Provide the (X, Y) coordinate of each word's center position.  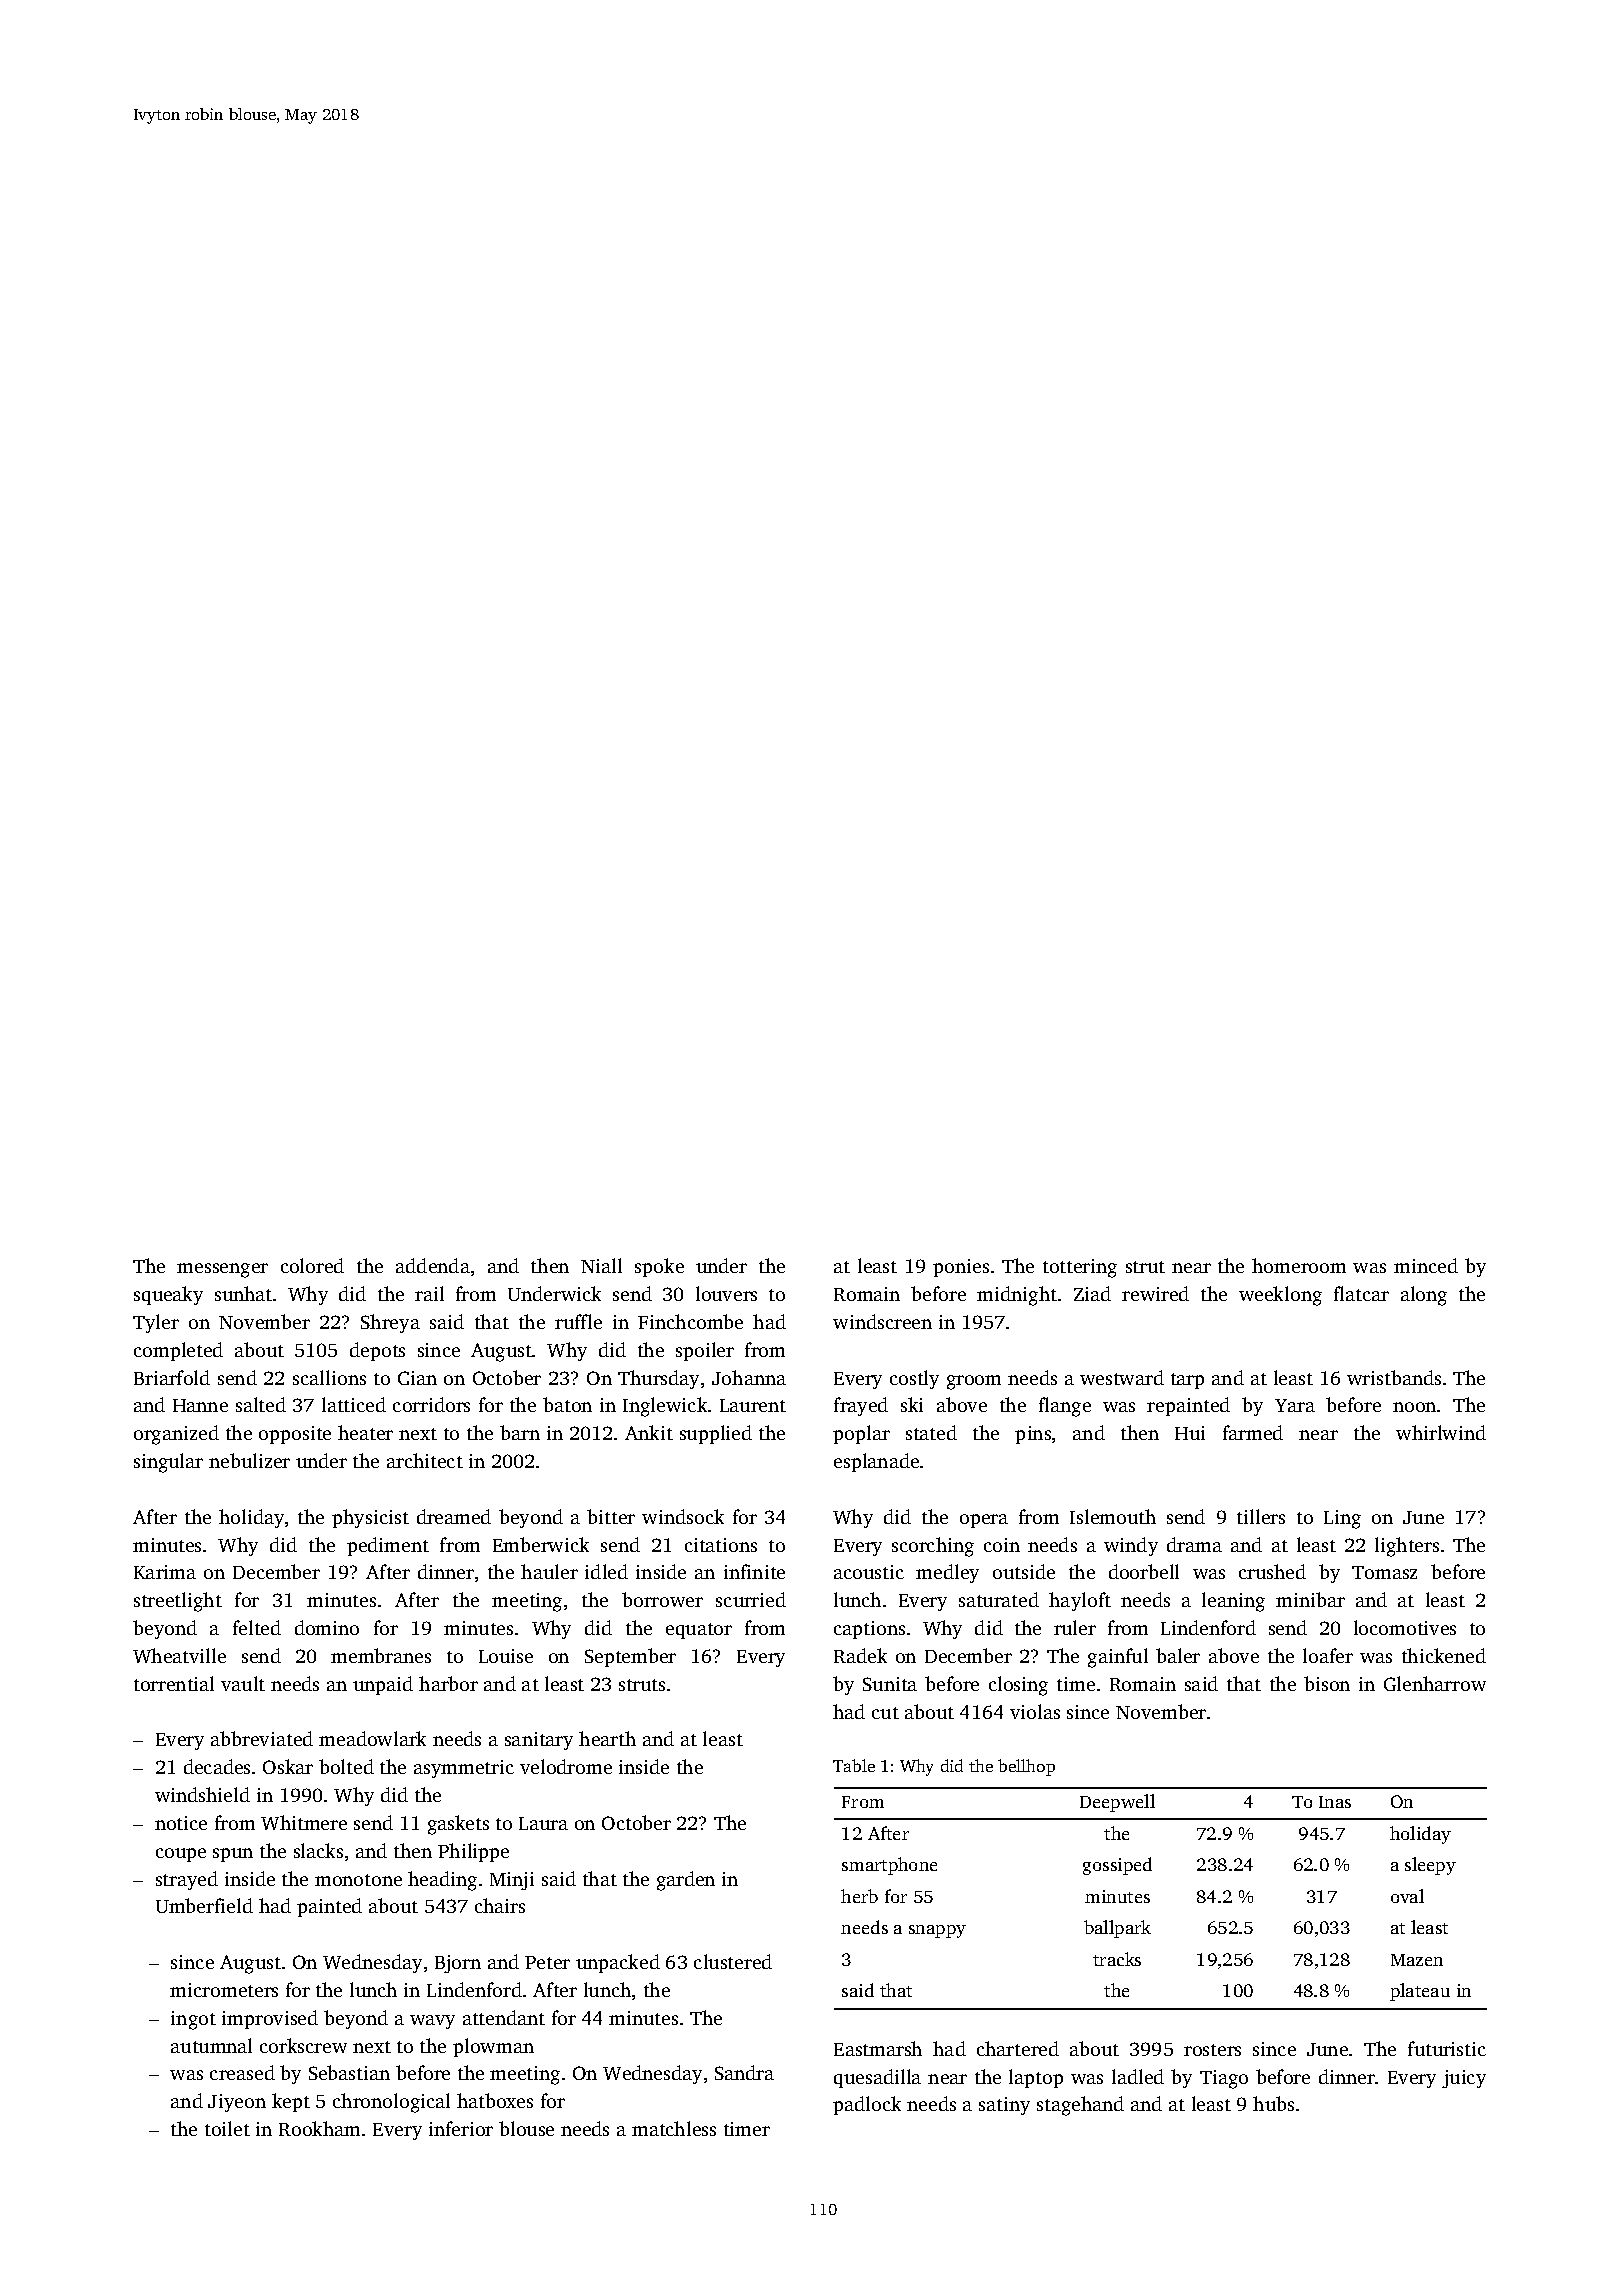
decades (217, 1766)
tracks (1117, 1959)
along (1424, 1296)
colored (312, 1265)
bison (1327, 1683)
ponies (961, 1268)
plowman (493, 2047)
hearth (607, 1738)
